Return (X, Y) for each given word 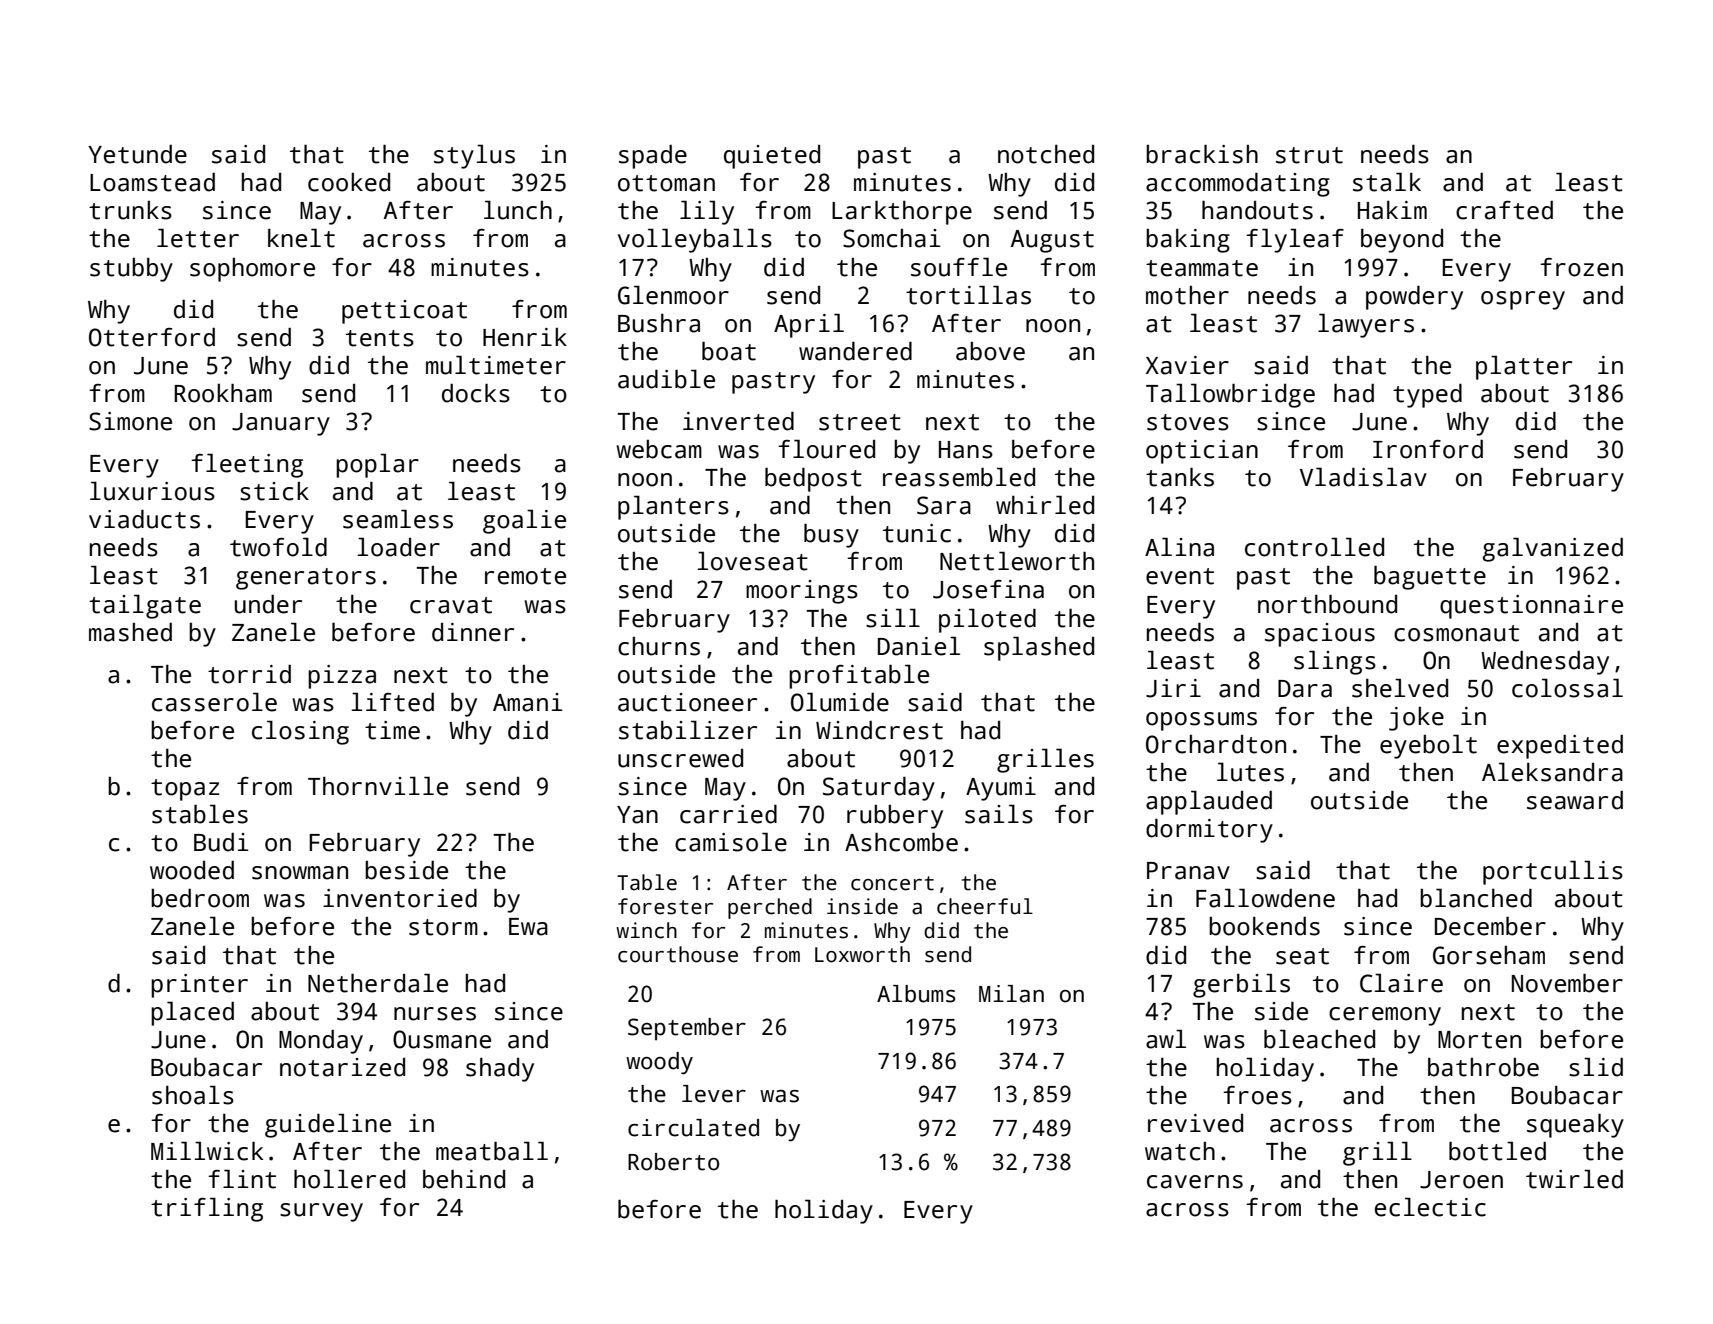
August (1052, 241)
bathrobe (1483, 1067)
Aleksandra (1552, 772)
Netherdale (378, 983)
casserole (214, 702)
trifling (207, 1209)
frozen (1581, 267)
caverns (1195, 1182)
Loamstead (152, 182)
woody (659, 1063)
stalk (1387, 182)
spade (653, 157)
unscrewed (680, 758)
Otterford (152, 337)
